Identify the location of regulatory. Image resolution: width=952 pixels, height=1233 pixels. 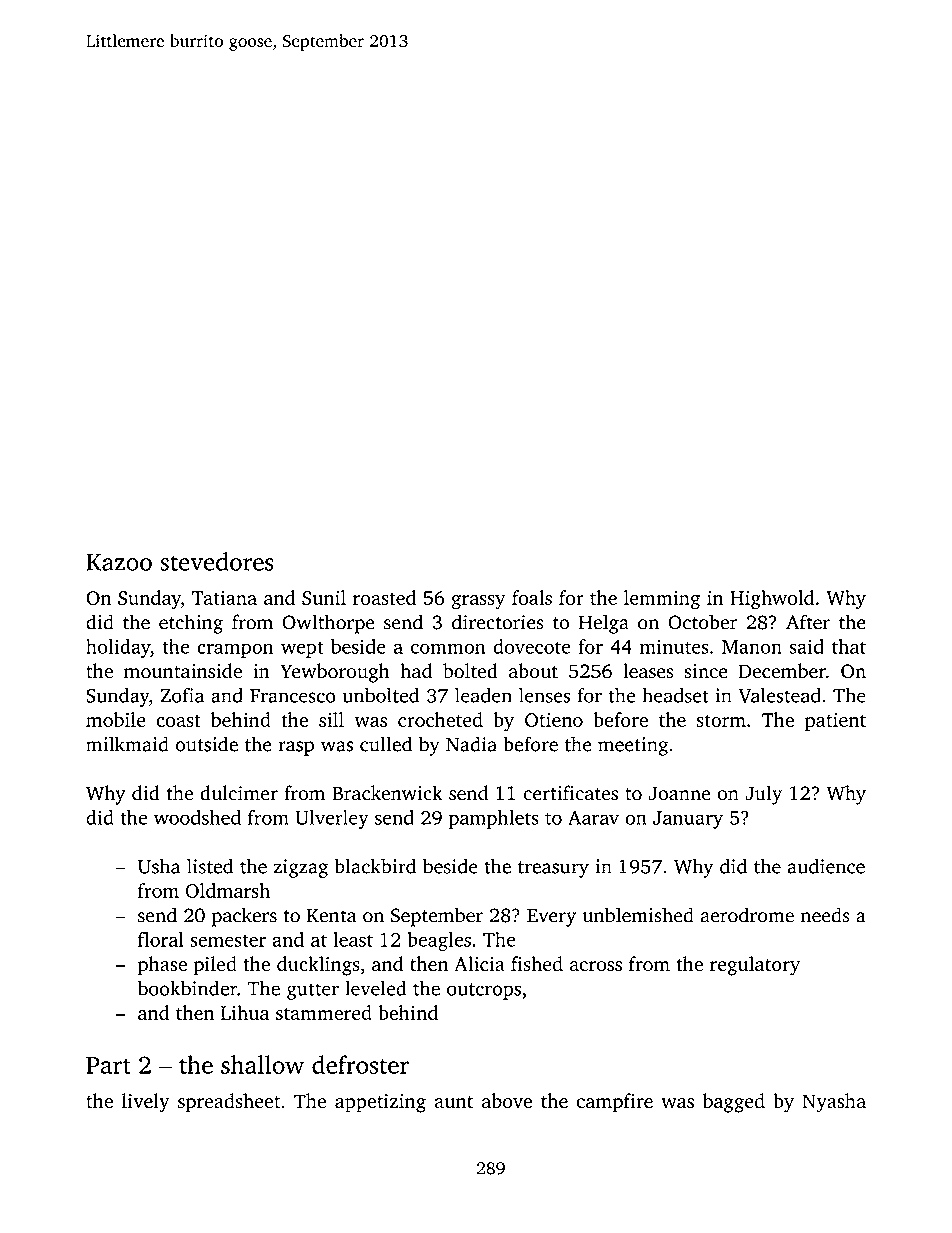
(755, 966).
